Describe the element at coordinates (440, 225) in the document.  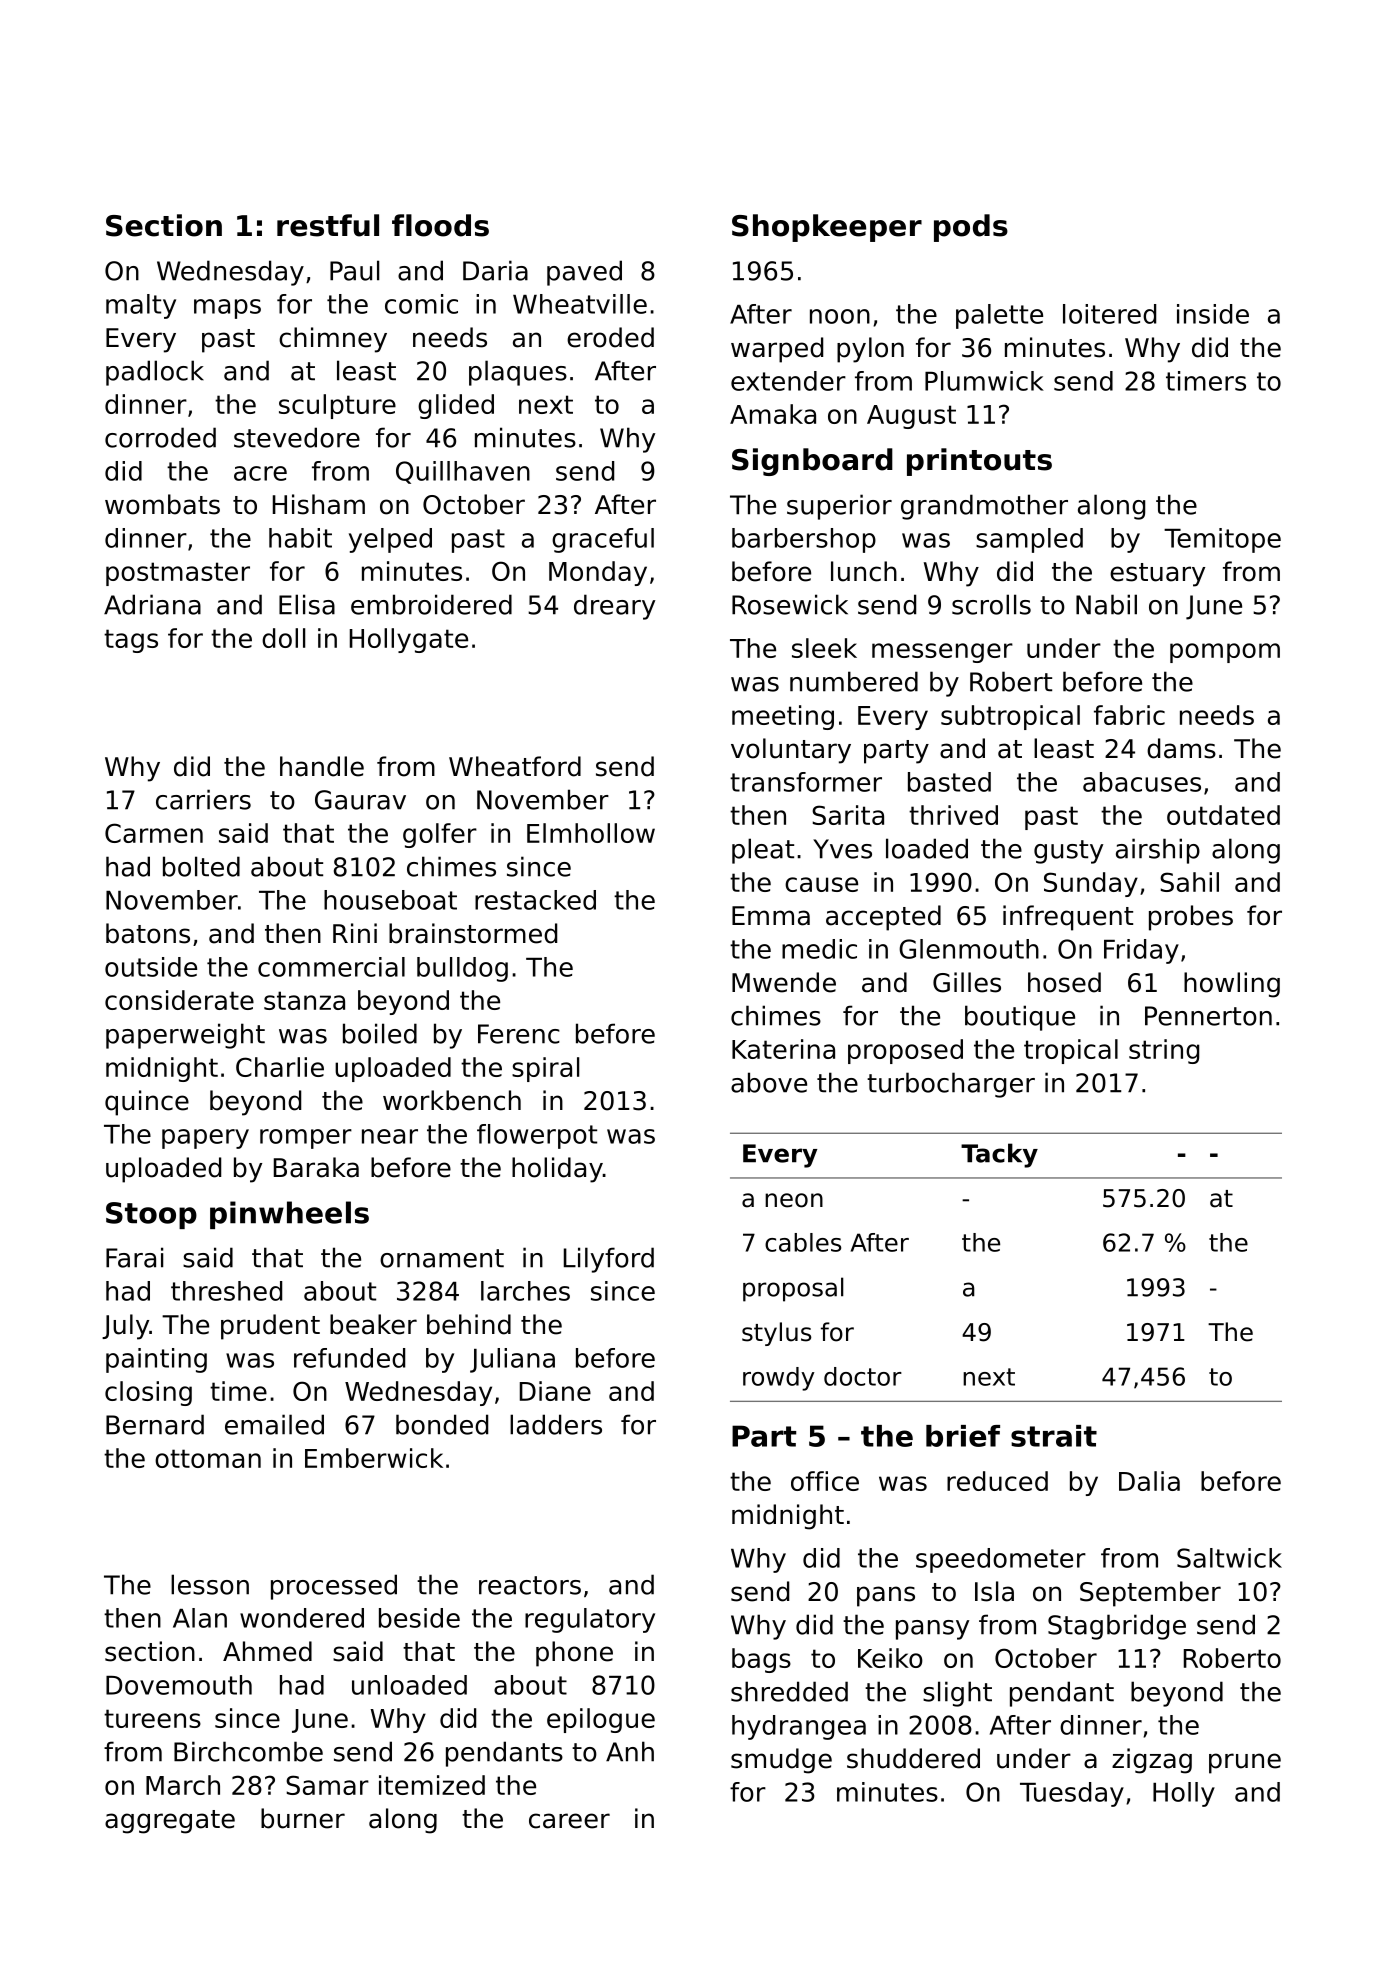
I see `floods` at that location.
